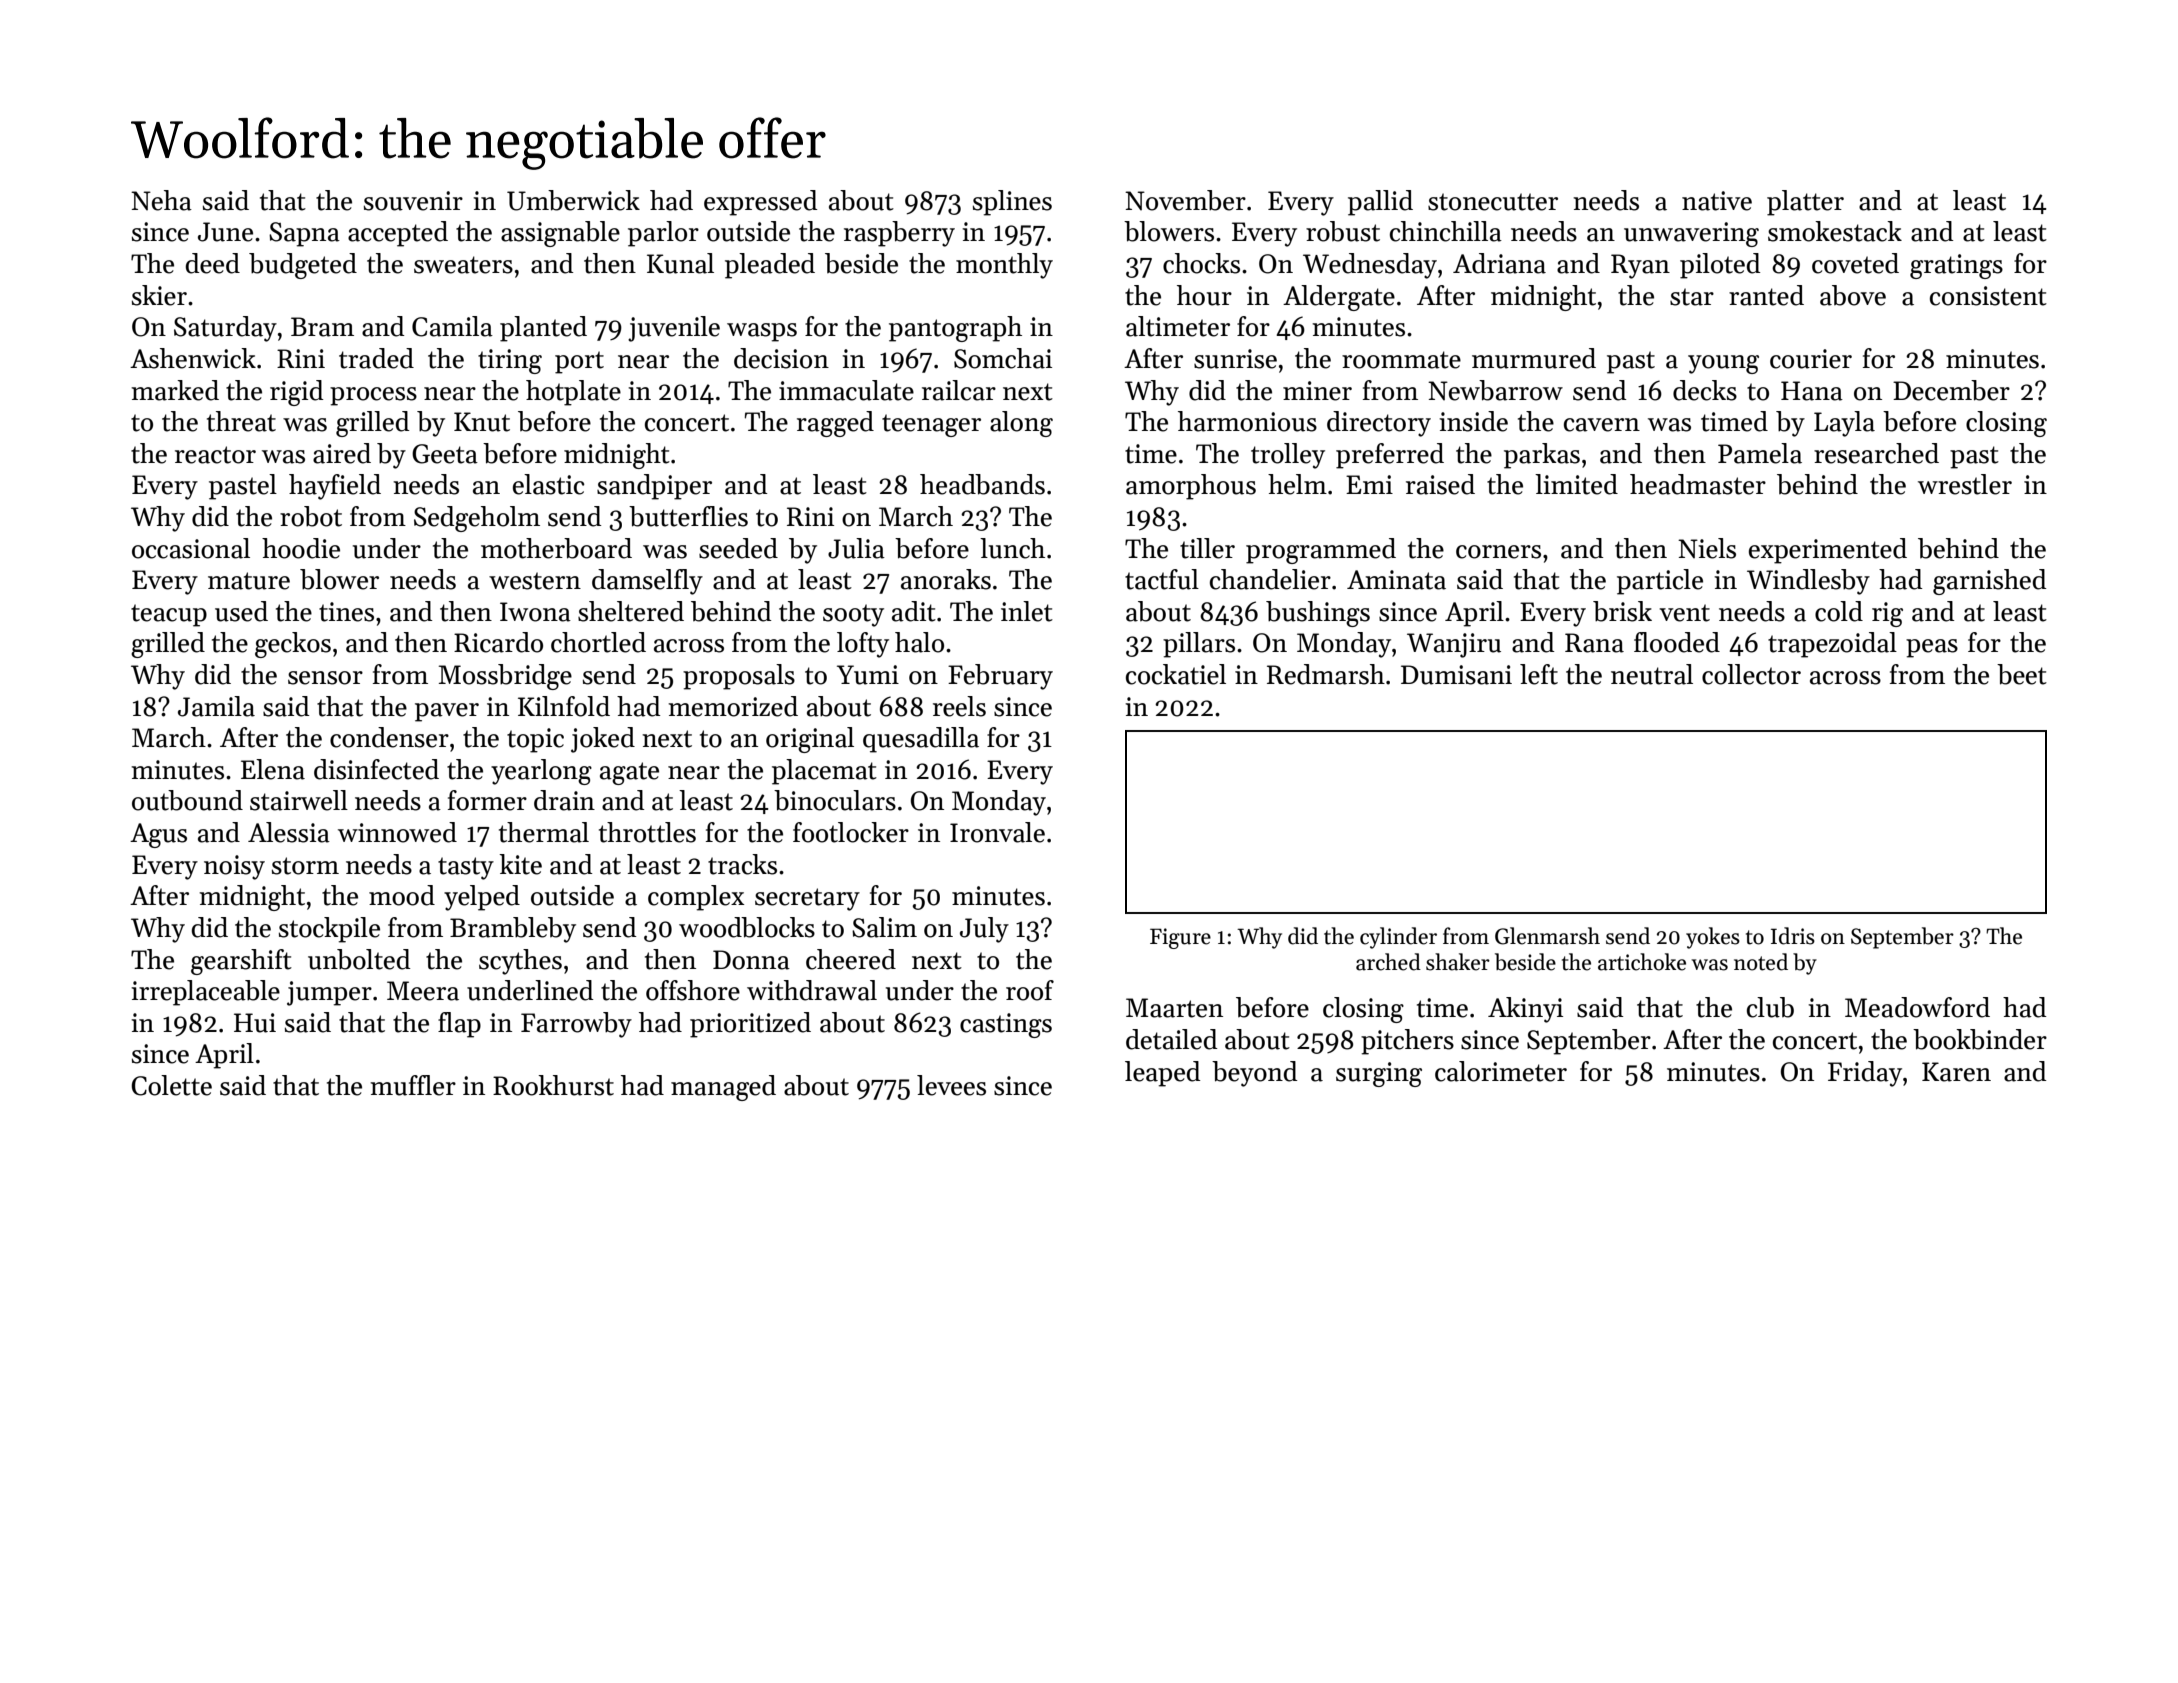  I want to click on tasty, so click(466, 868).
